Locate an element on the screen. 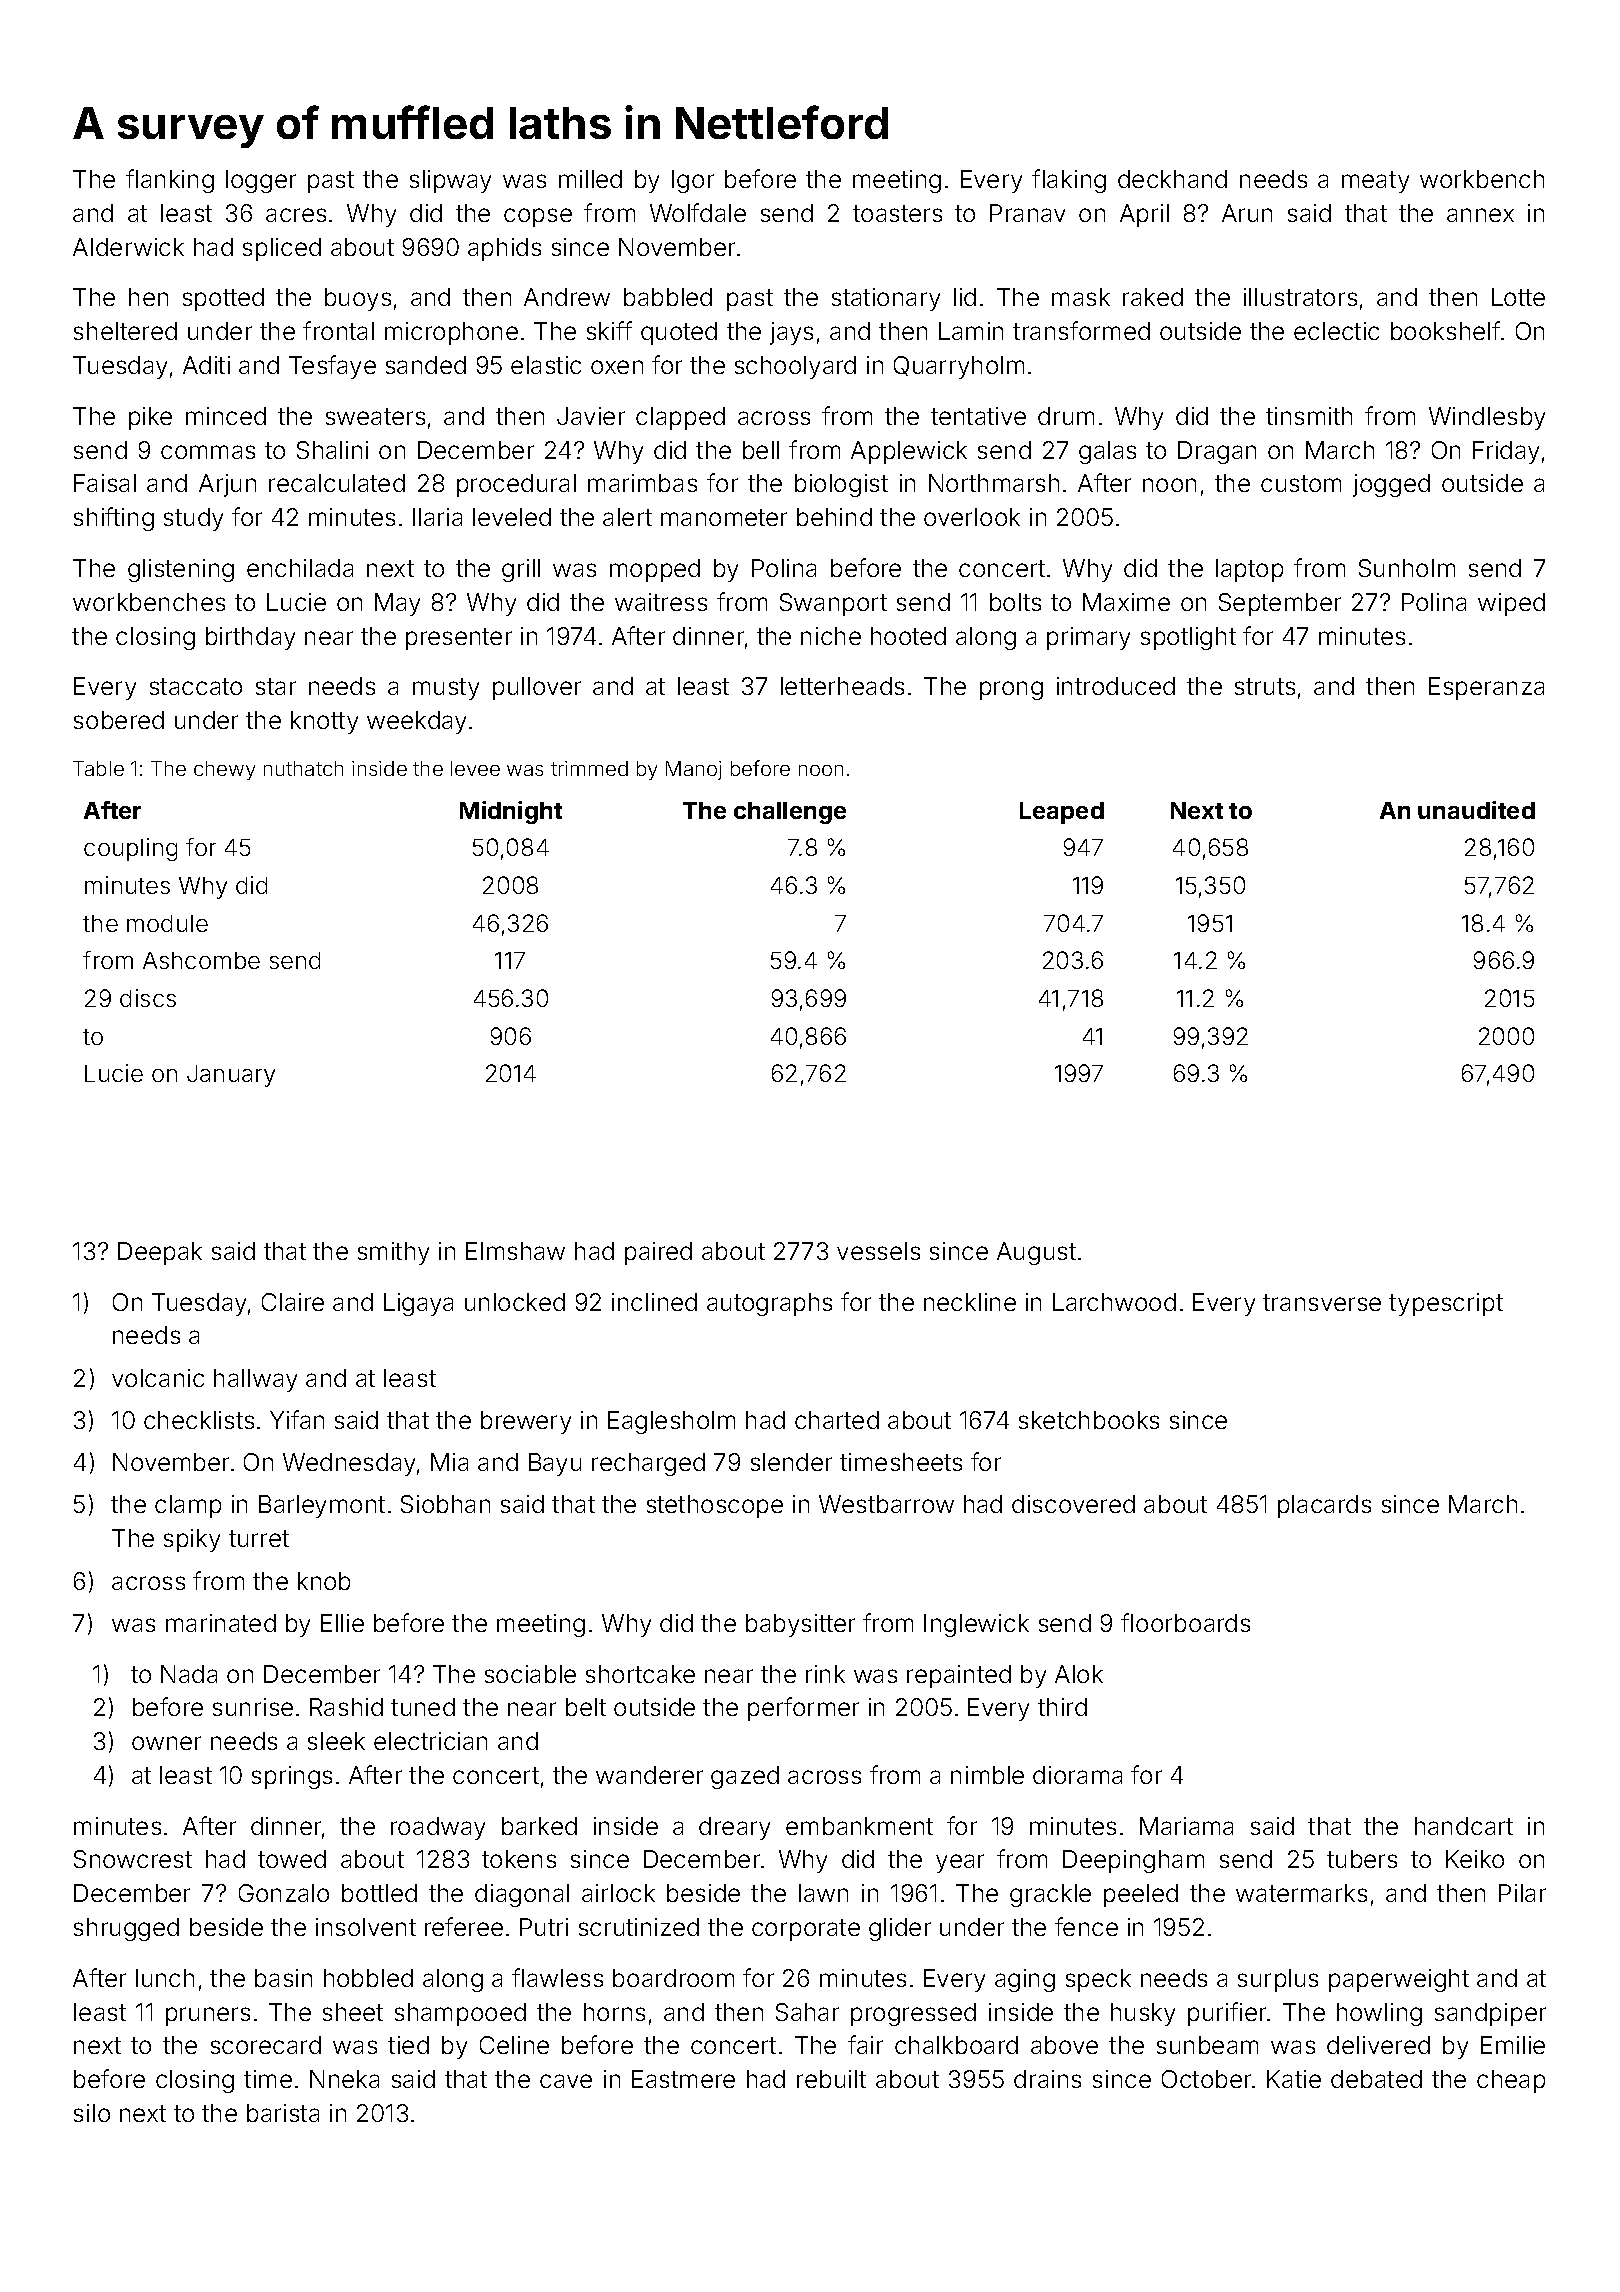  year is located at coordinates (960, 1863).
